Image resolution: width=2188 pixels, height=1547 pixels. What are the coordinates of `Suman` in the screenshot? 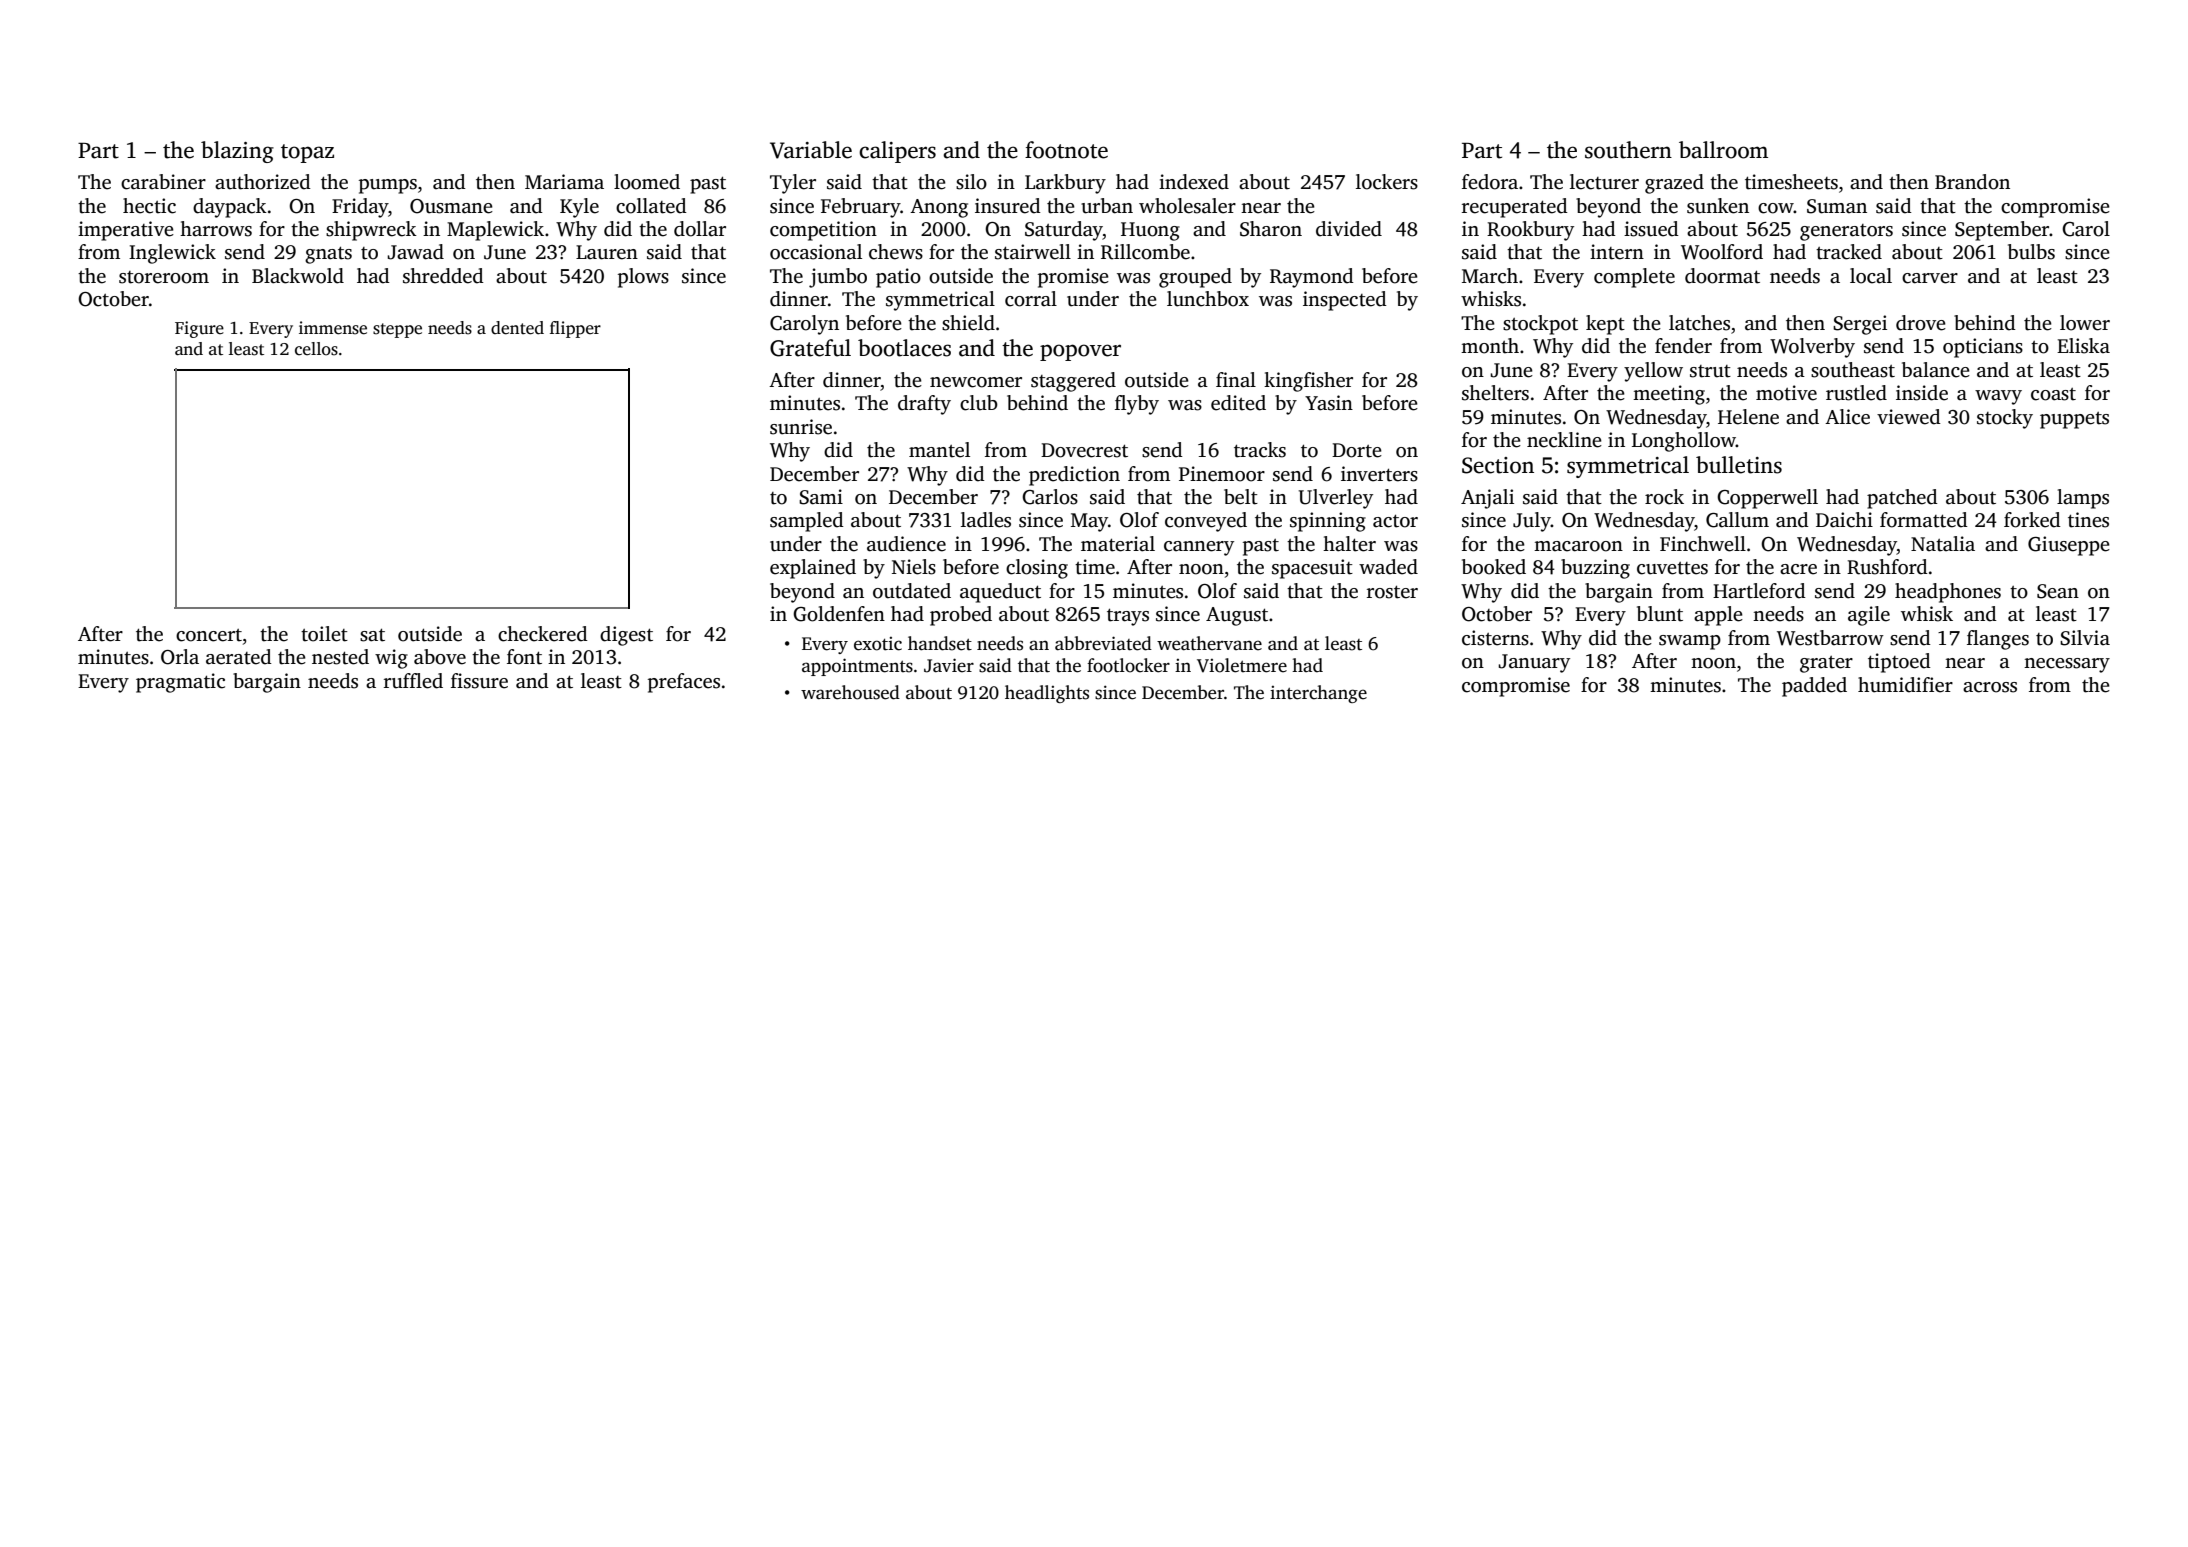 It's located at (1837, 206).
